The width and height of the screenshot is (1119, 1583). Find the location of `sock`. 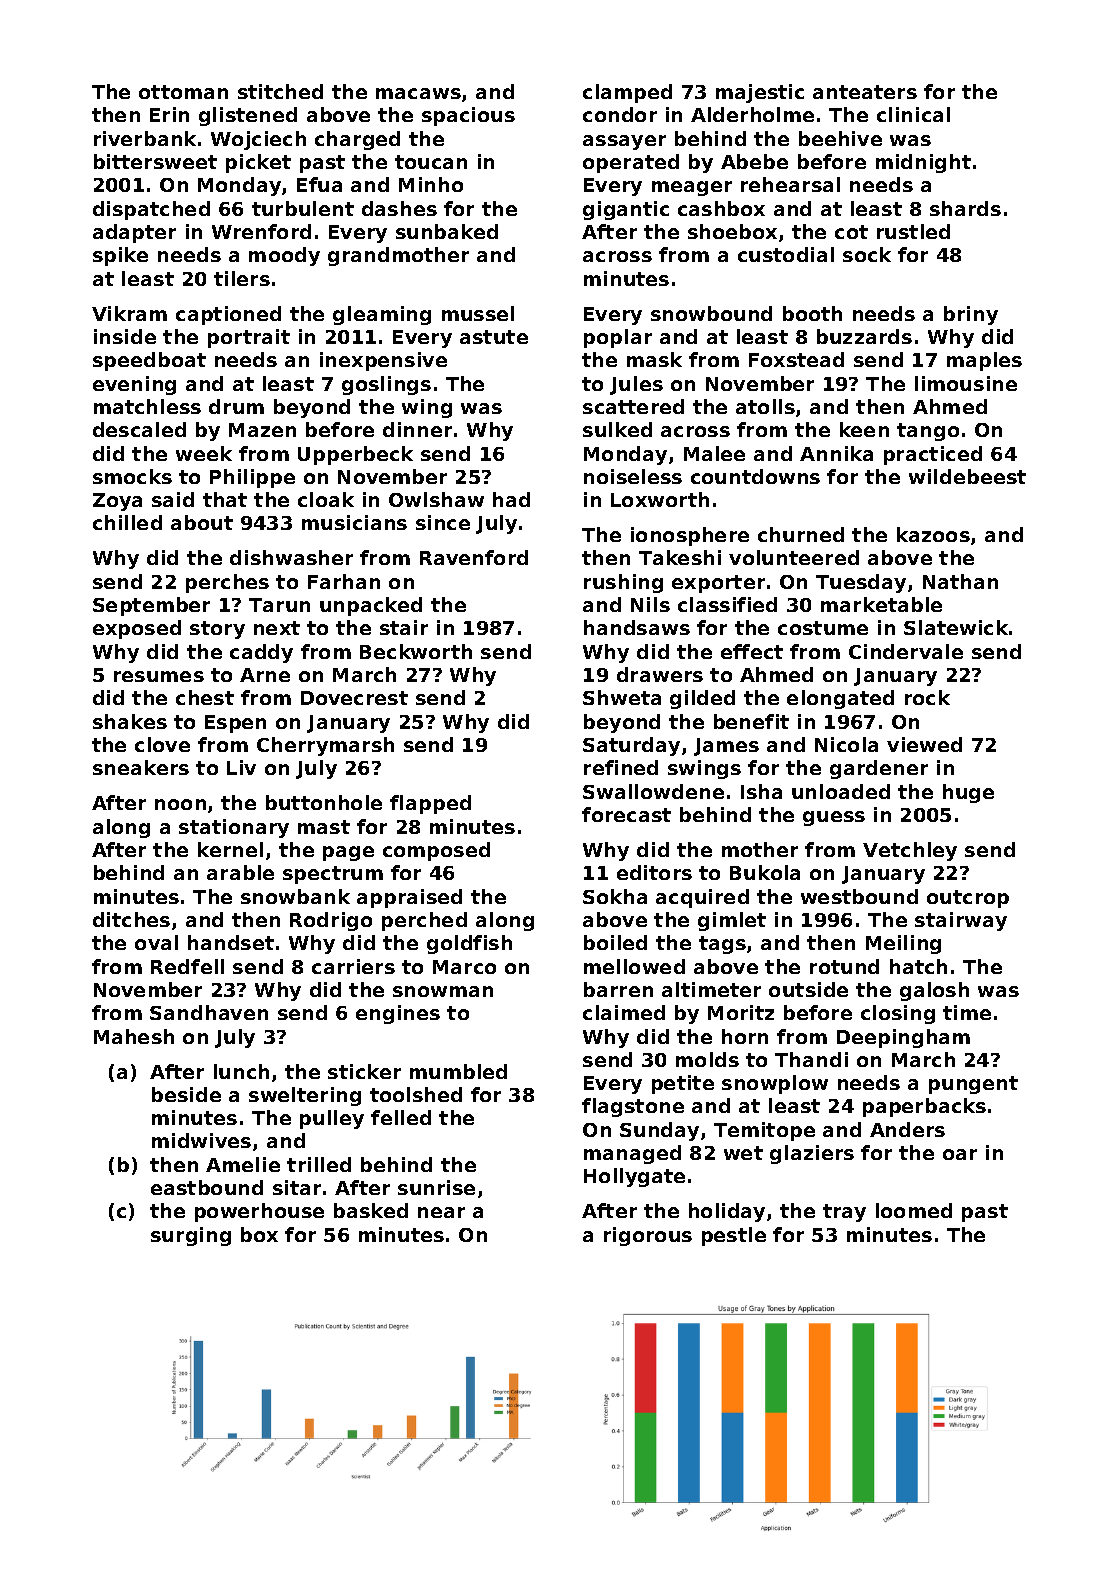

sock is located at coordinates (867, 254).
